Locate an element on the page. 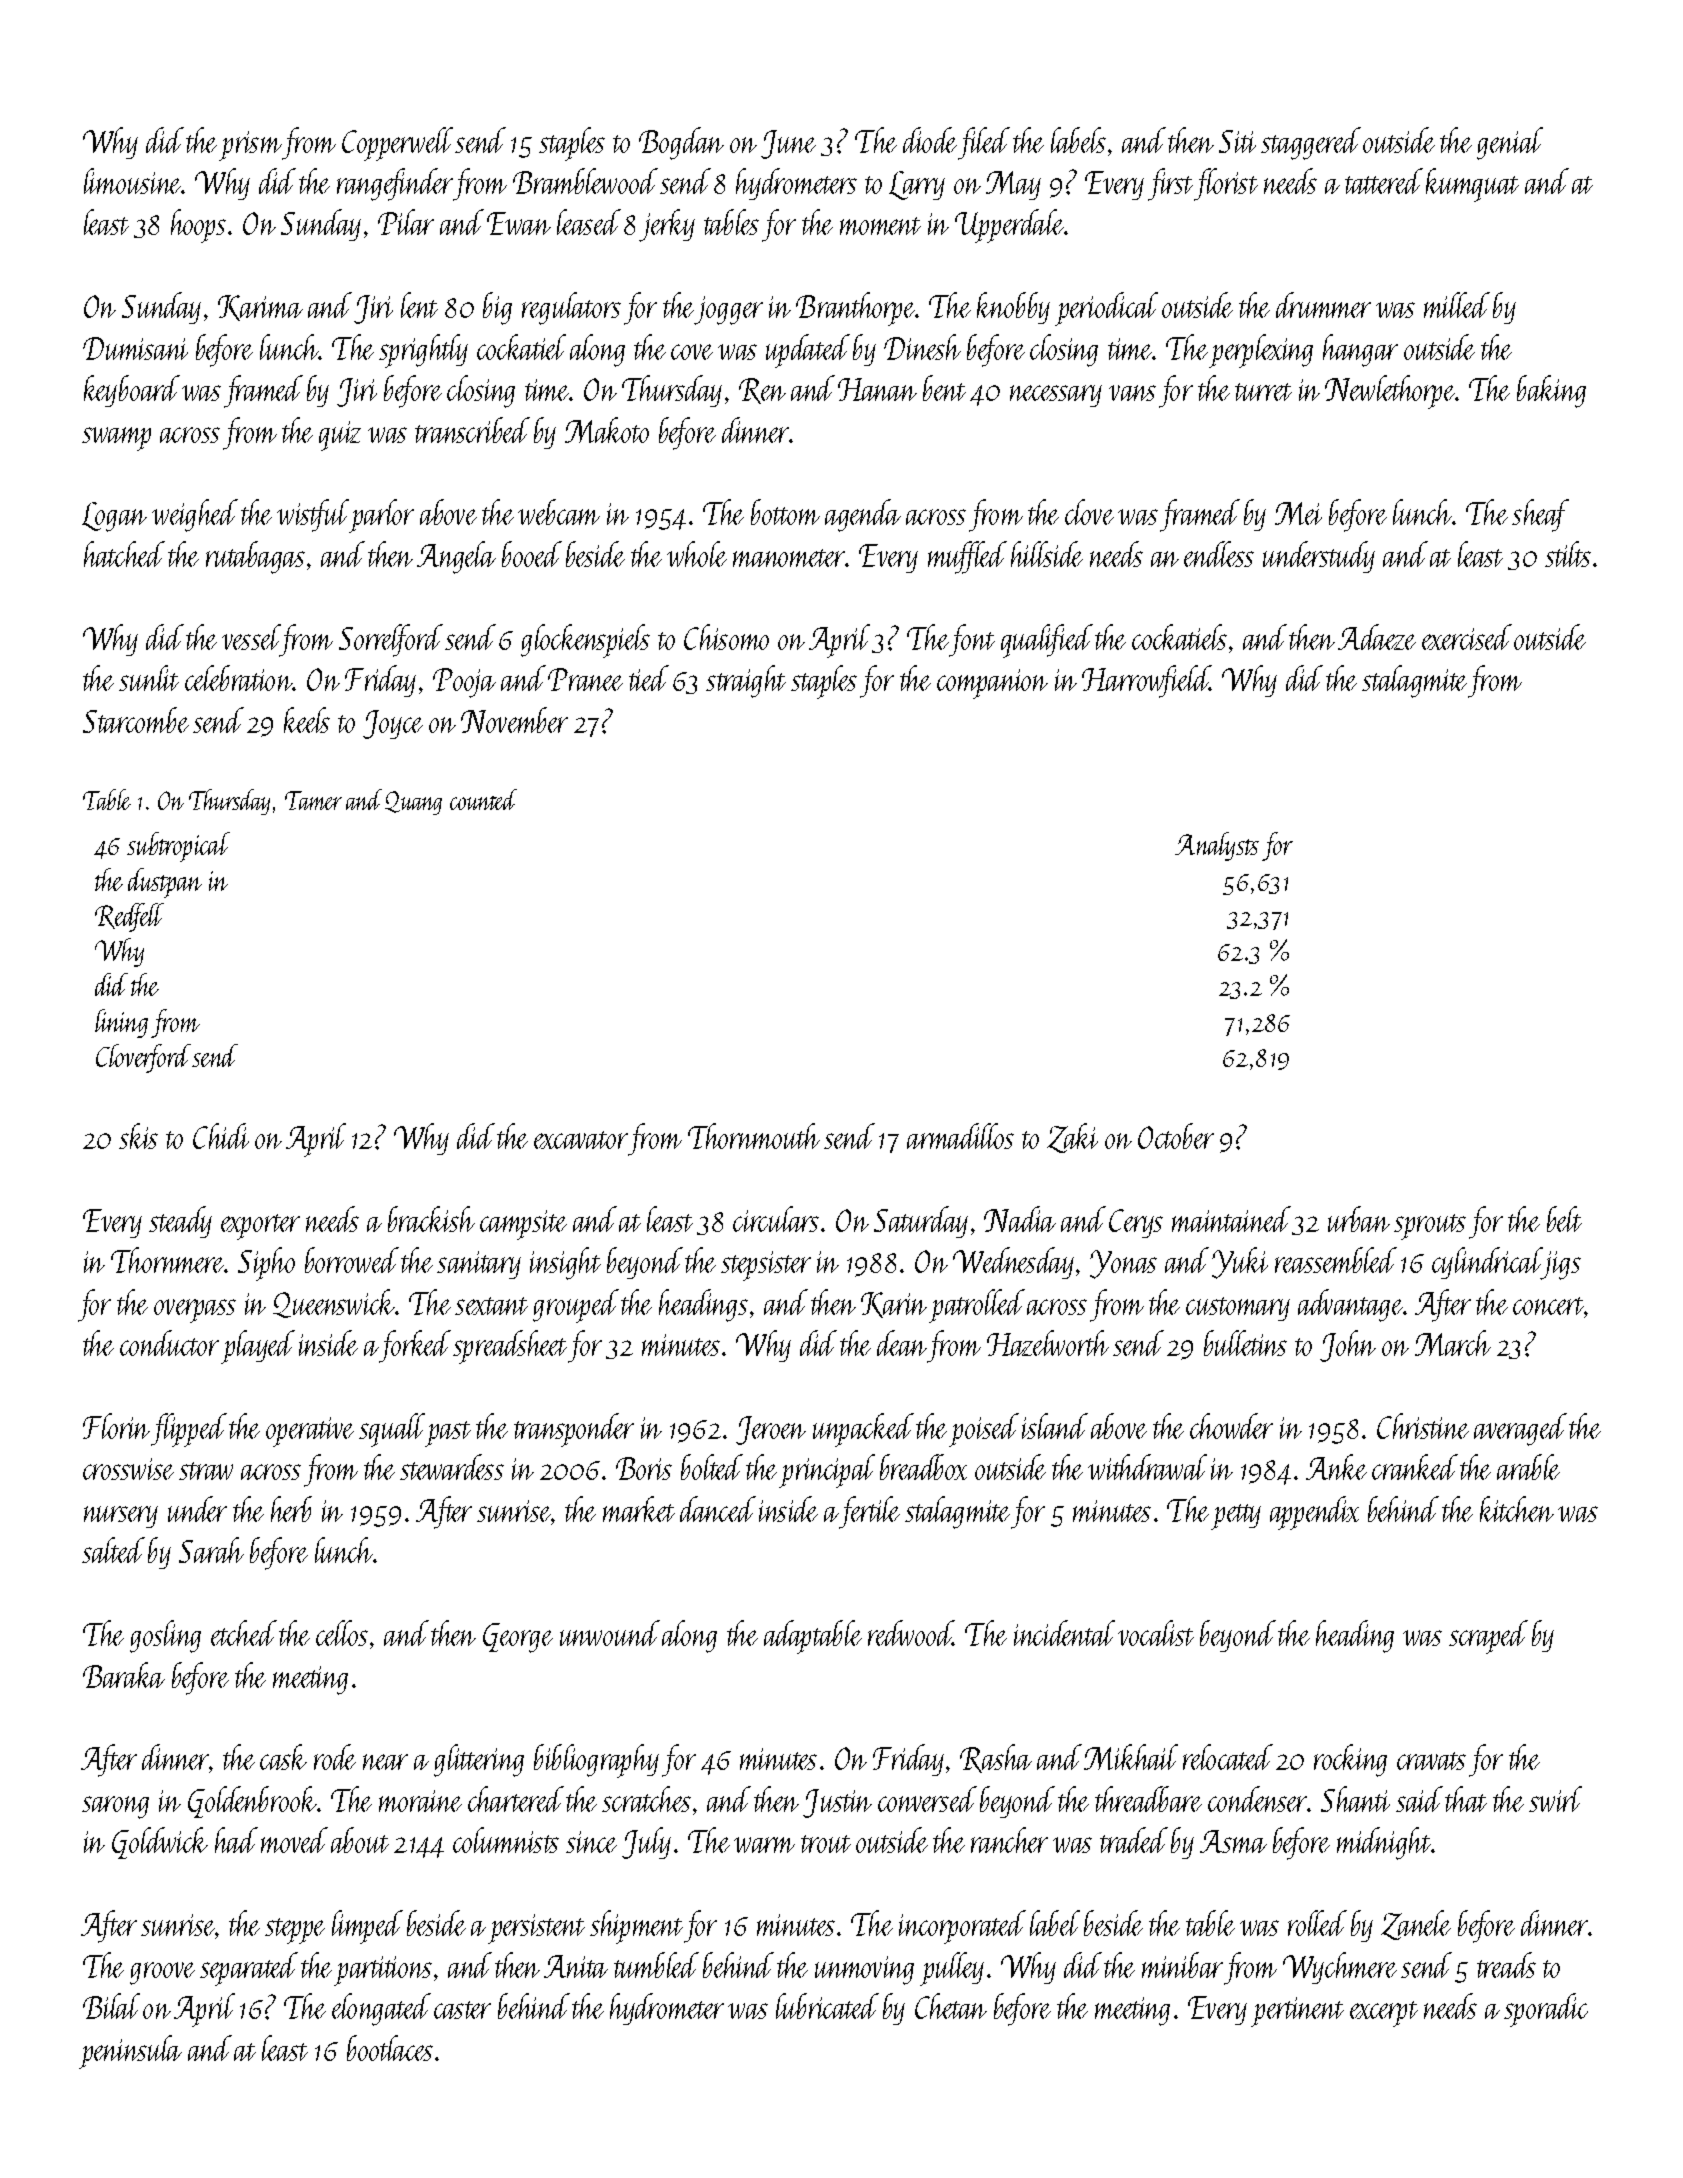  past is located at coordinates (448, 1434).
